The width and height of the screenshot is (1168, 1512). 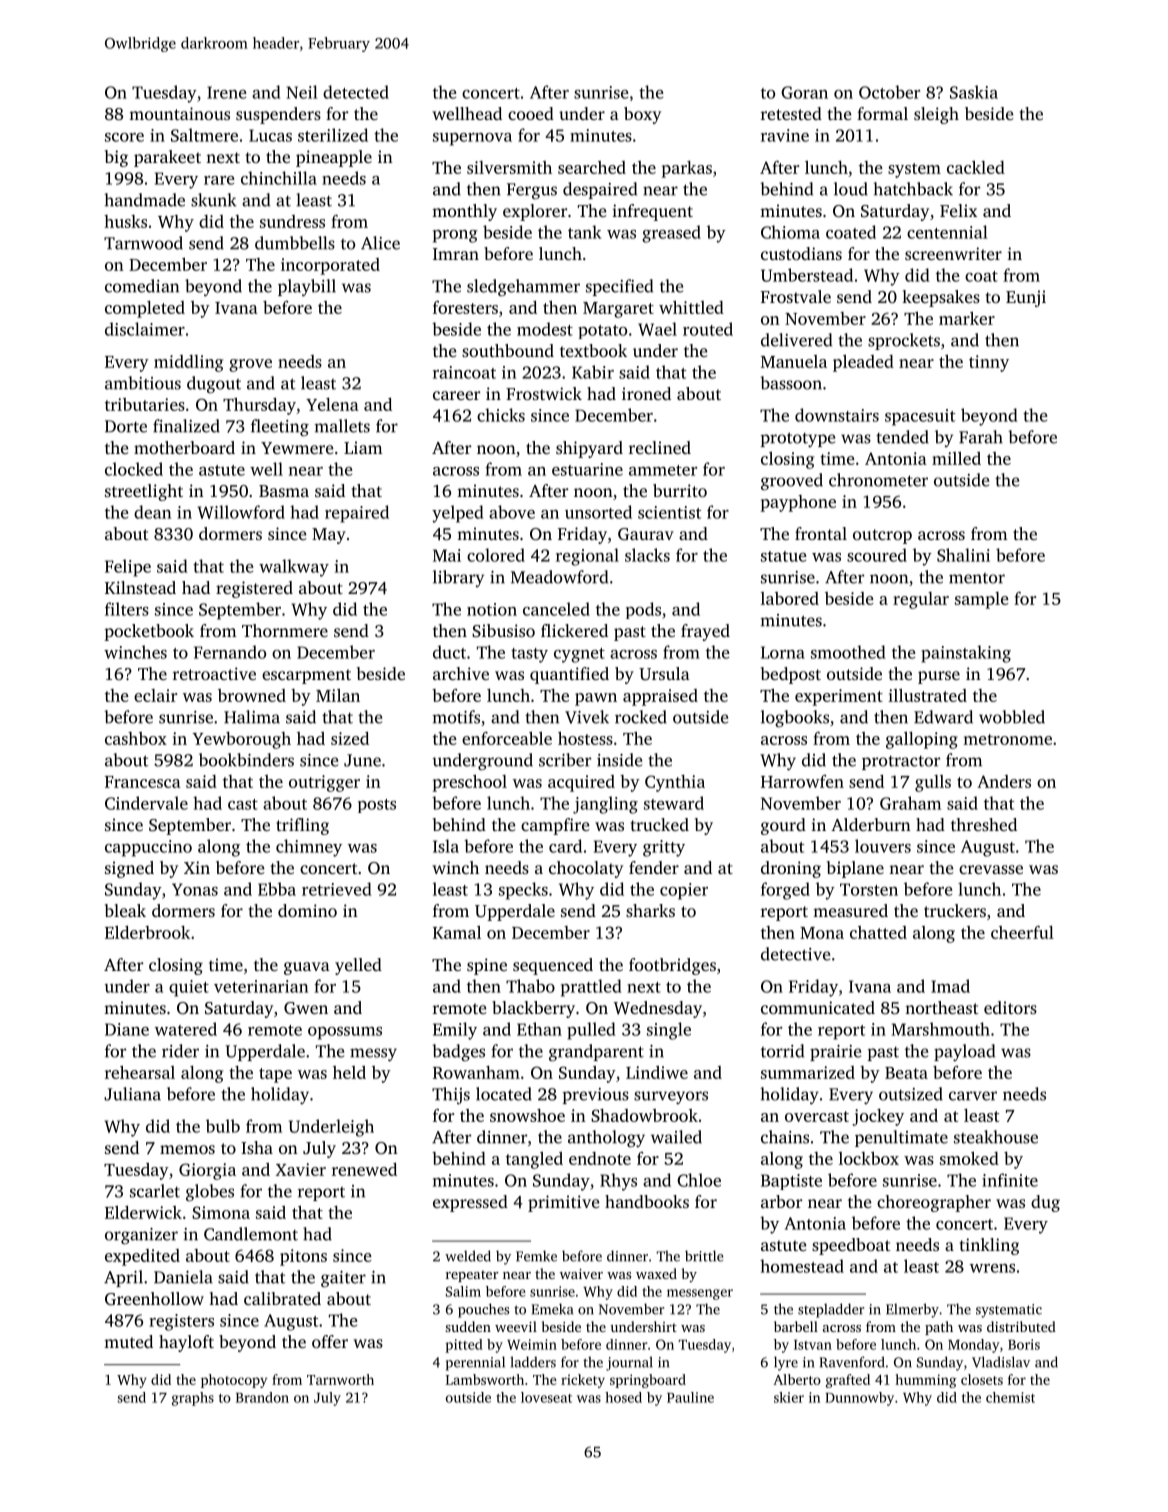 What do you see at coordinates (785, 891) in the screenshot?
I see `forged` at bounding box center [785, 891].
